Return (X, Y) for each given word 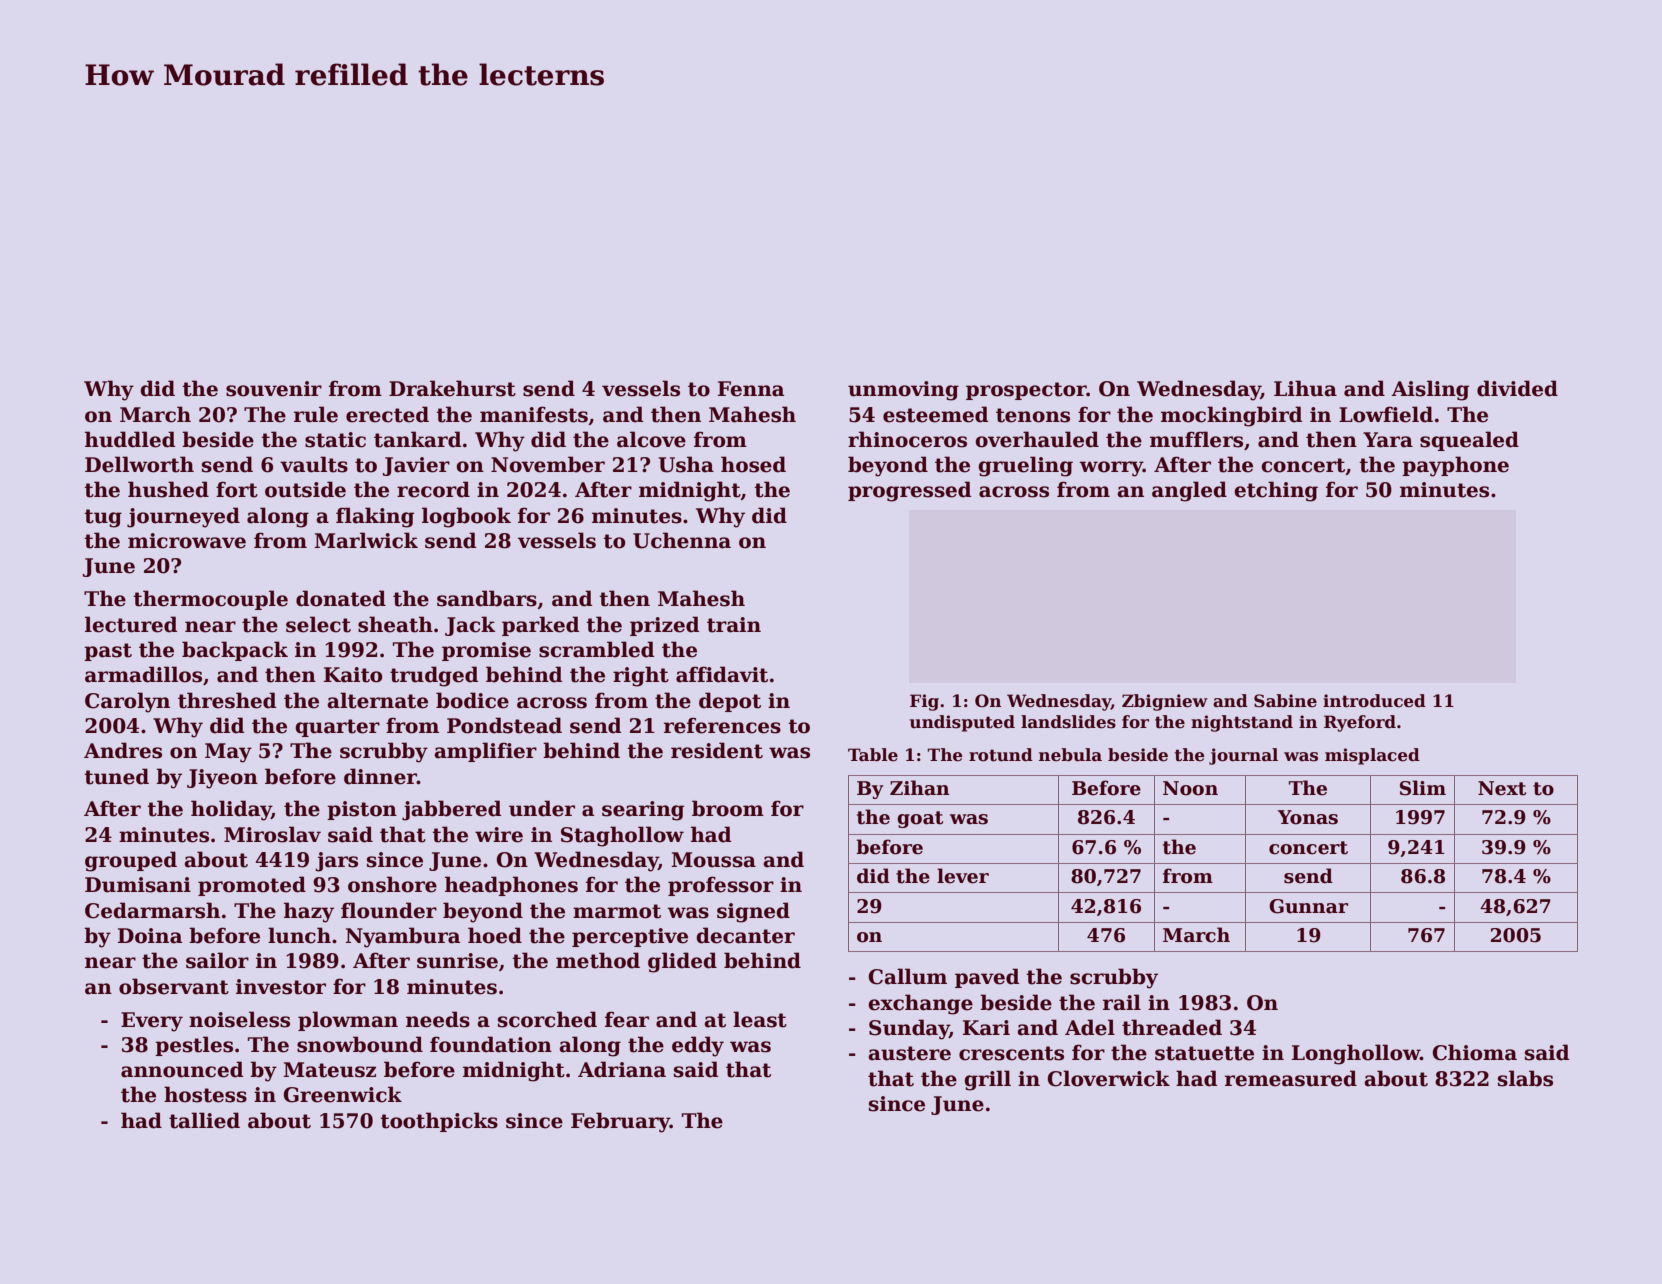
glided (682, 962)
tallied (204, 1120)
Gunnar (1308, 906)
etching (1276, 491)
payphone (1455, 466)
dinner (380, 776)
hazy (309, 912)
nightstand (1242, 723)
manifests (534, 414)
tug (103, 518)
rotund (1001, 755)
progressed (909, 491)
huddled (130, 439)
